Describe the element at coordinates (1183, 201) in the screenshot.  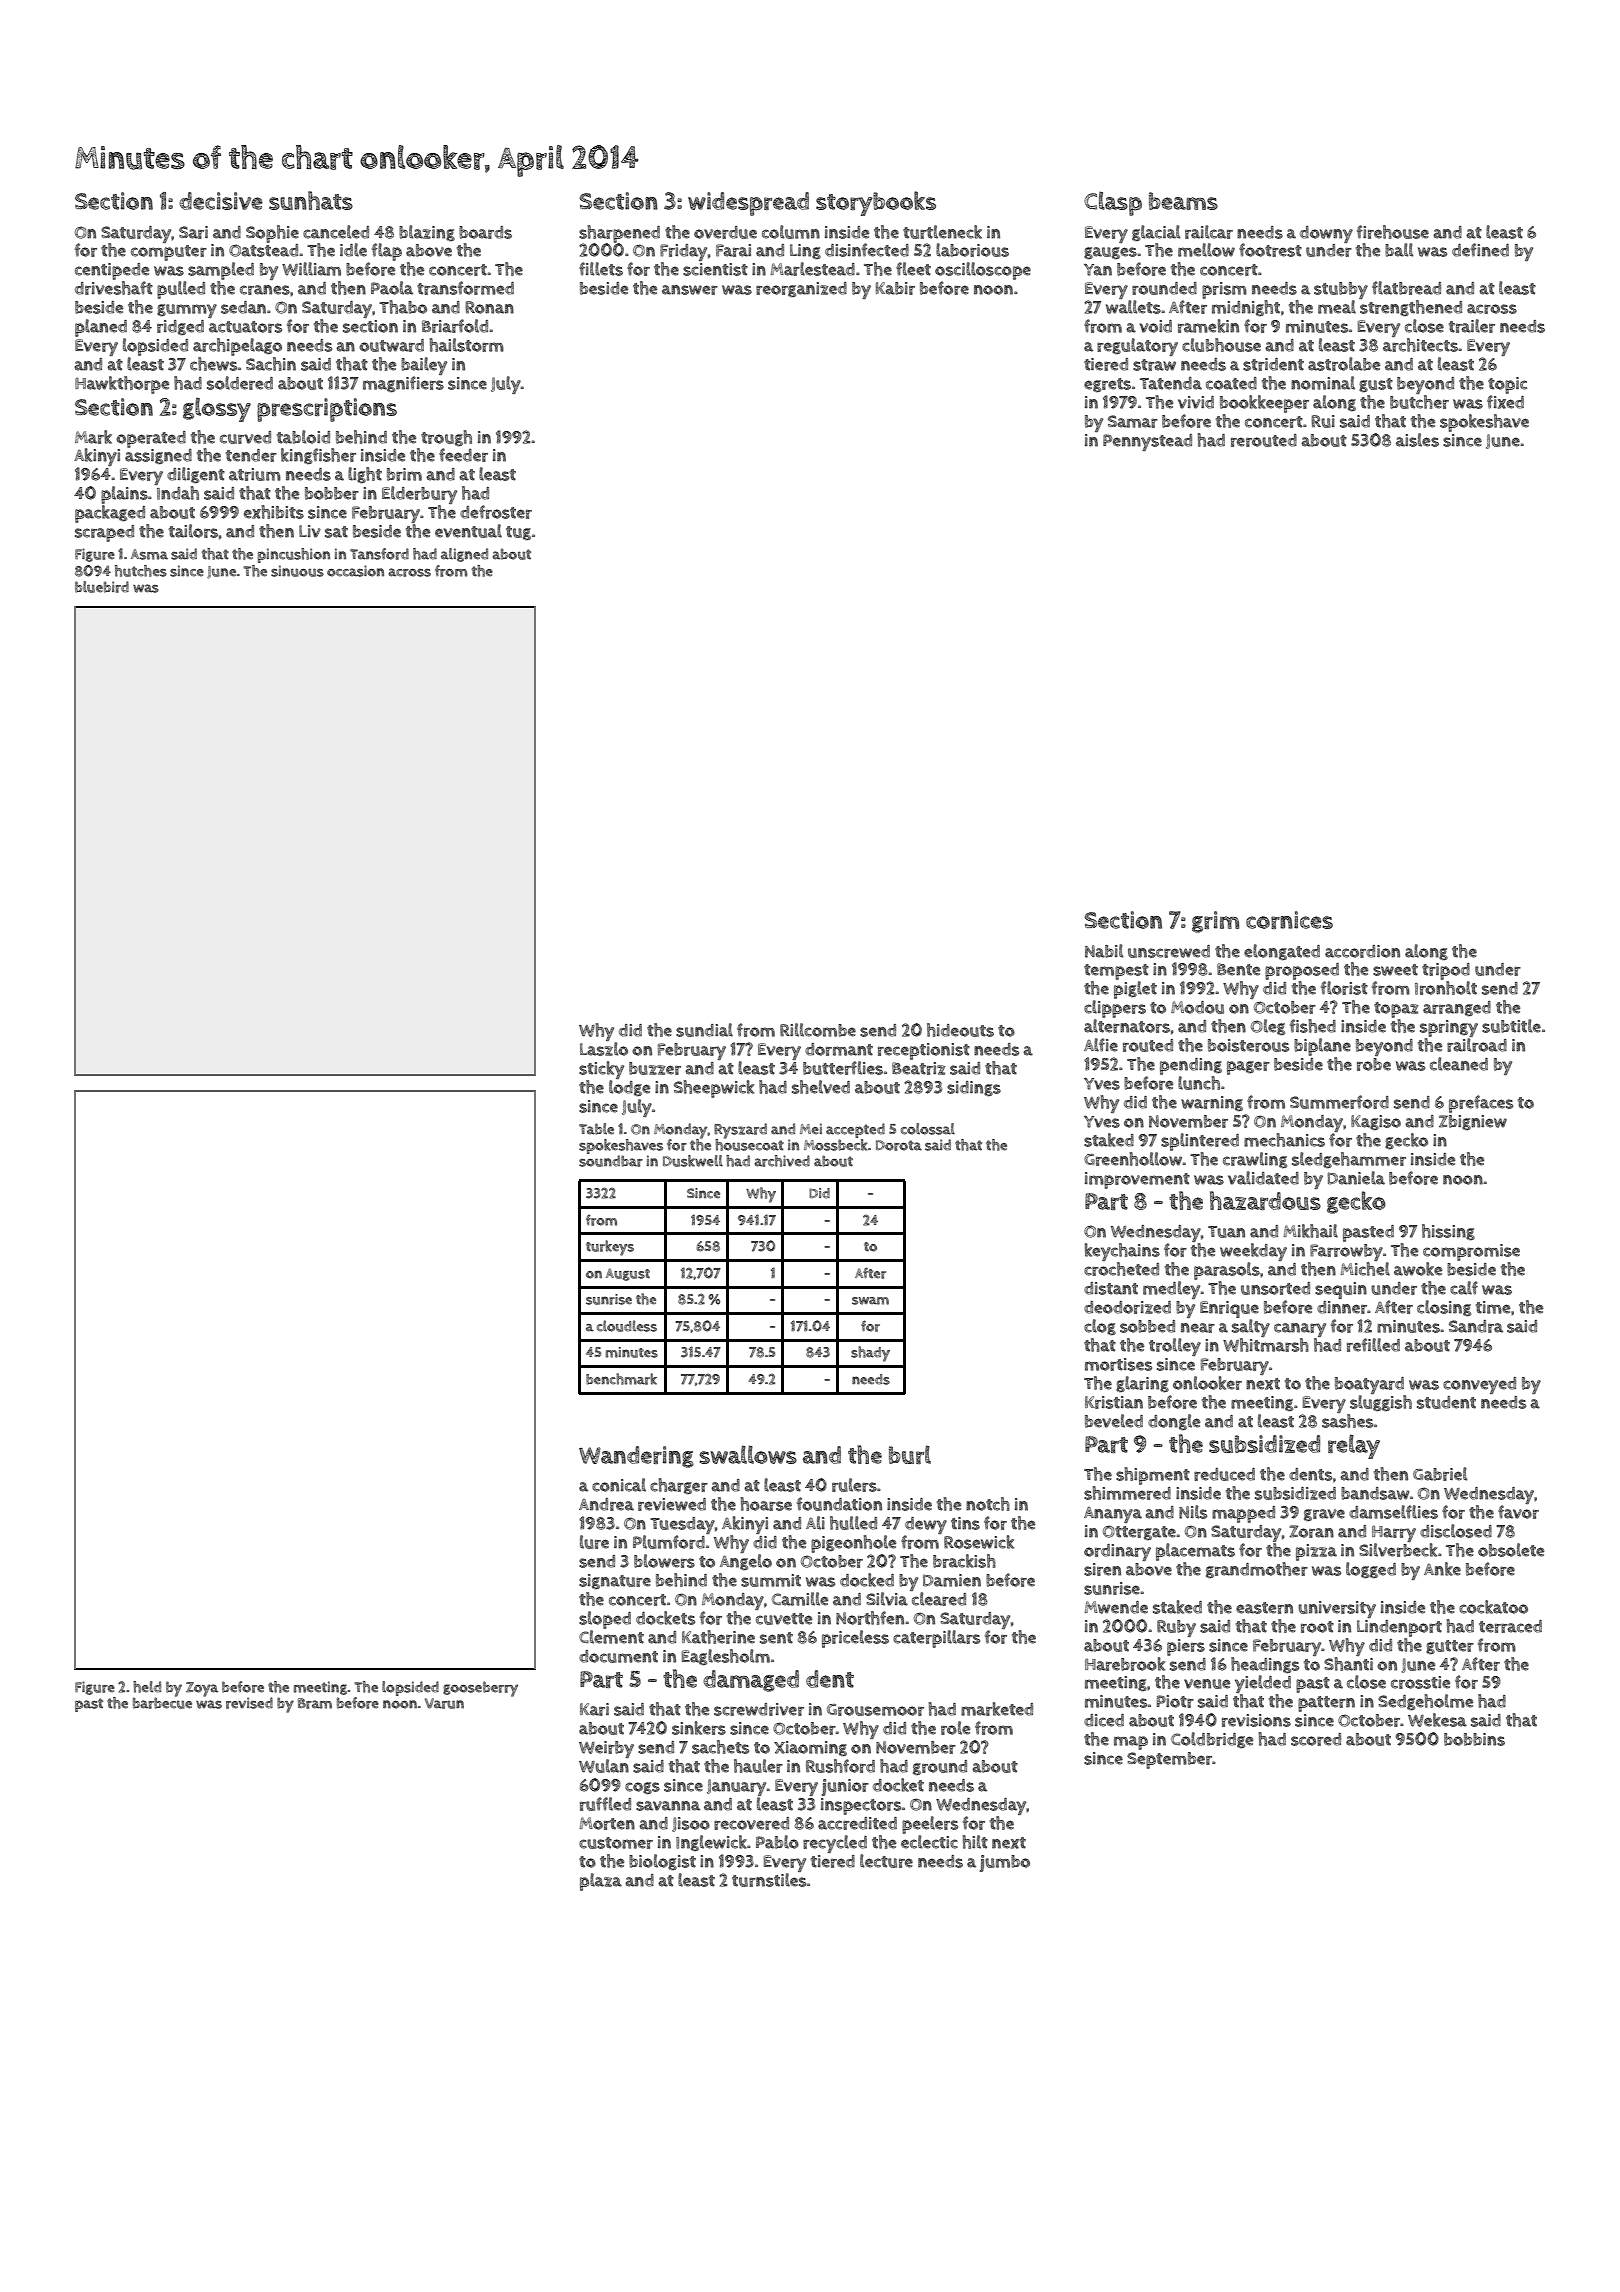
I see `beams` at that location.
